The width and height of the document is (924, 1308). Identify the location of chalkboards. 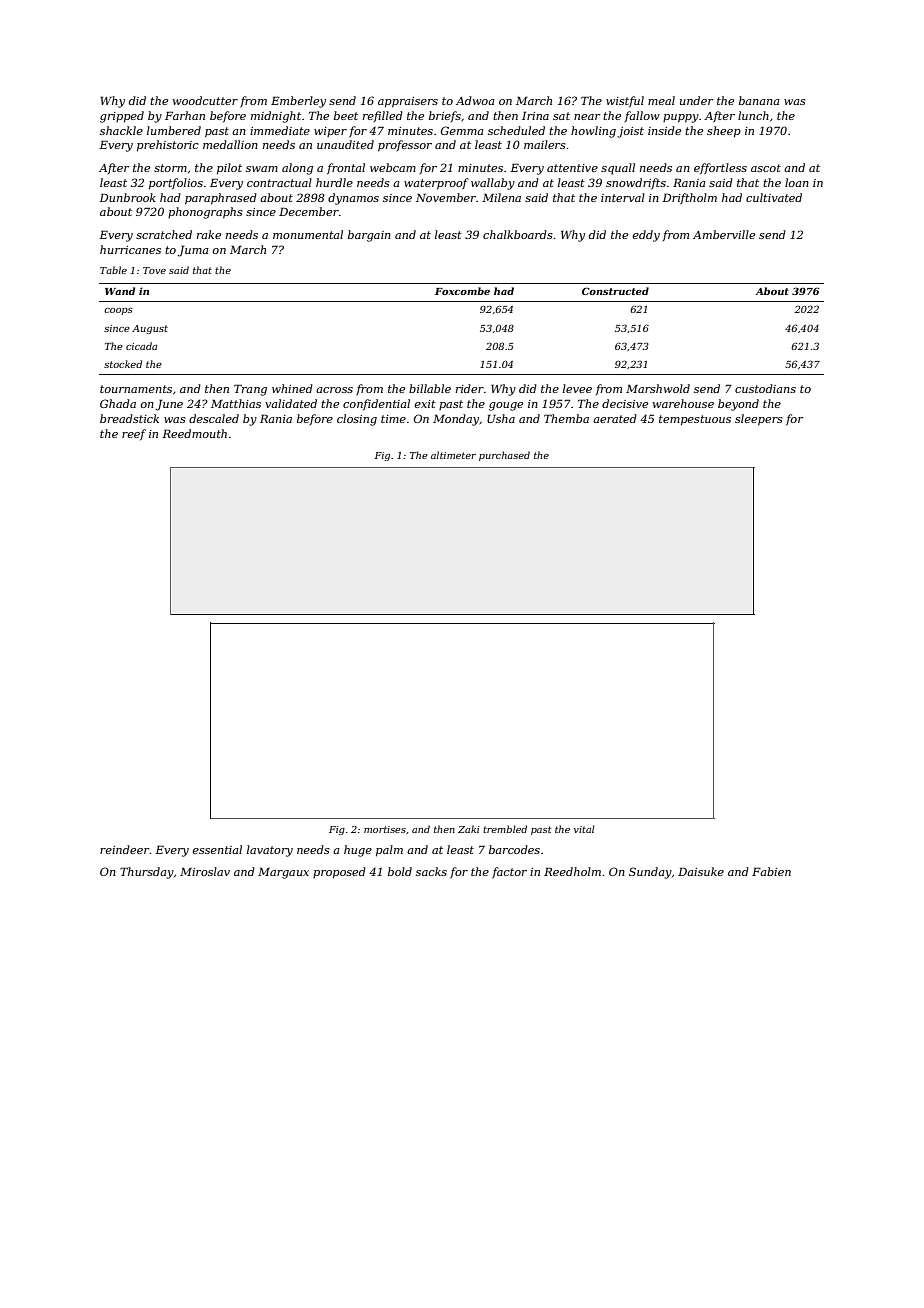
(518, 234).
